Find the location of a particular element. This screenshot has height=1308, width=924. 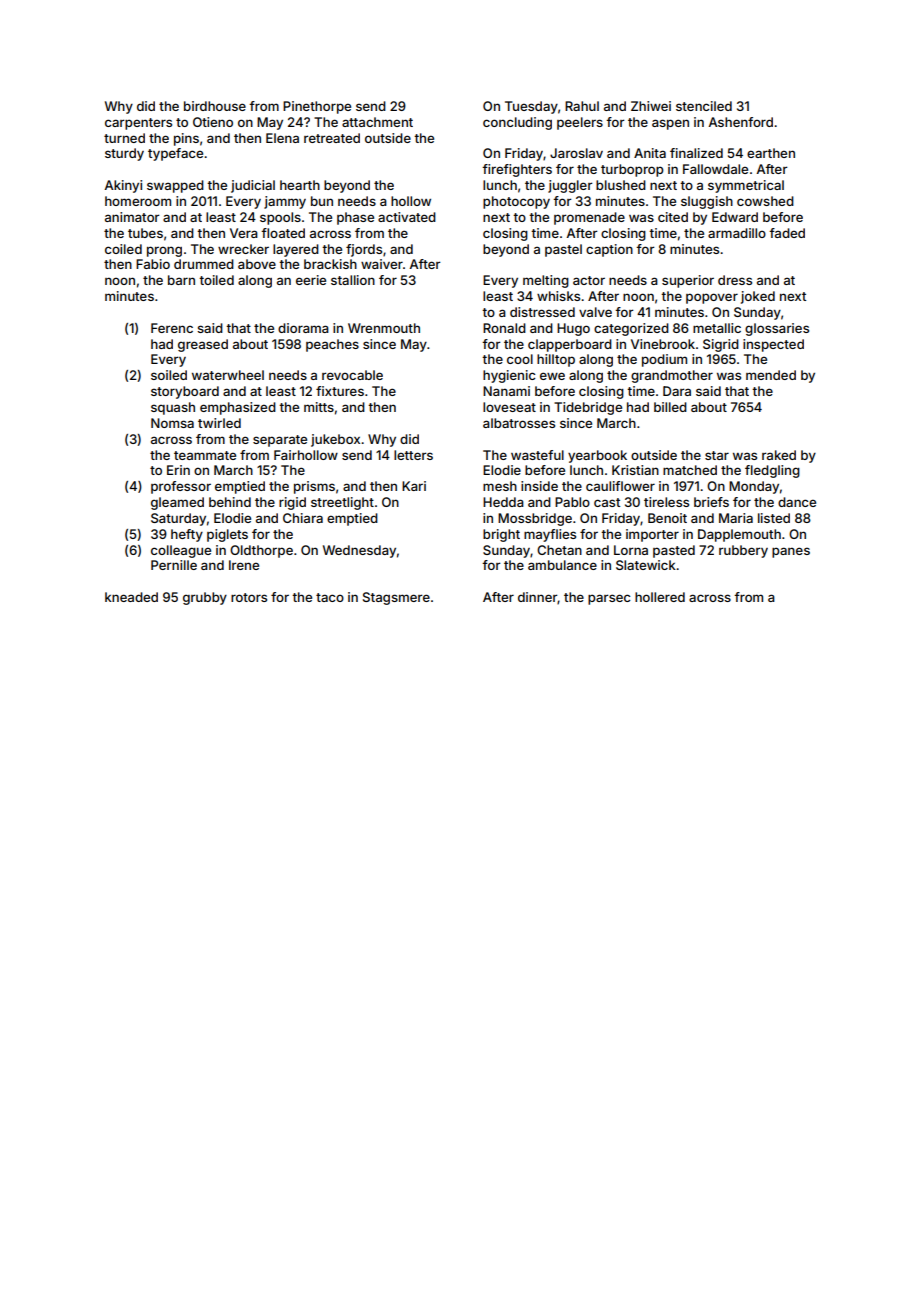

typeface is located at coordinates (175, 154).
